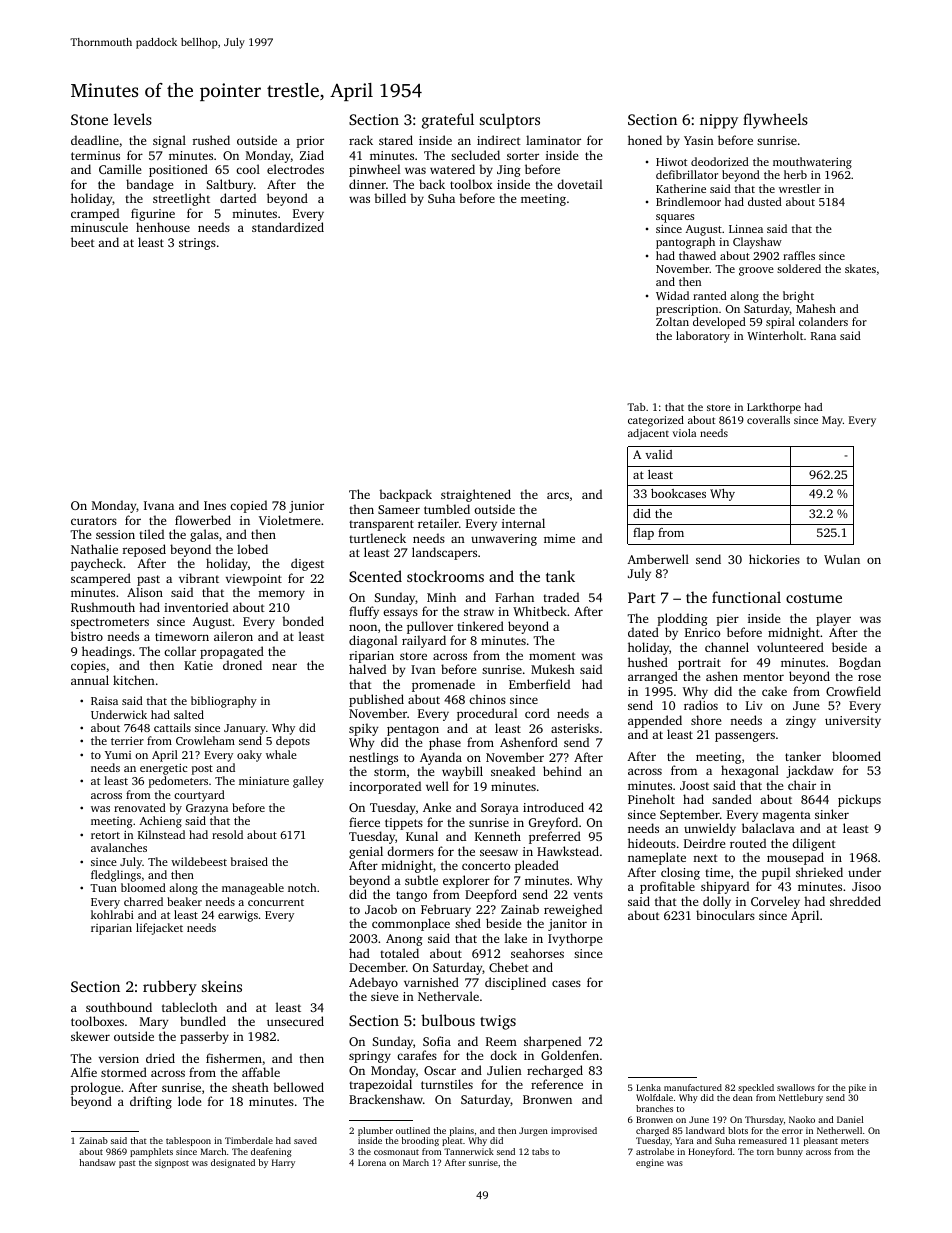 The width and height of the document is (952, 1233). What do you see at coordinates (774, 691) in the document?
I see `cake` at bounding box center [774, 691].
